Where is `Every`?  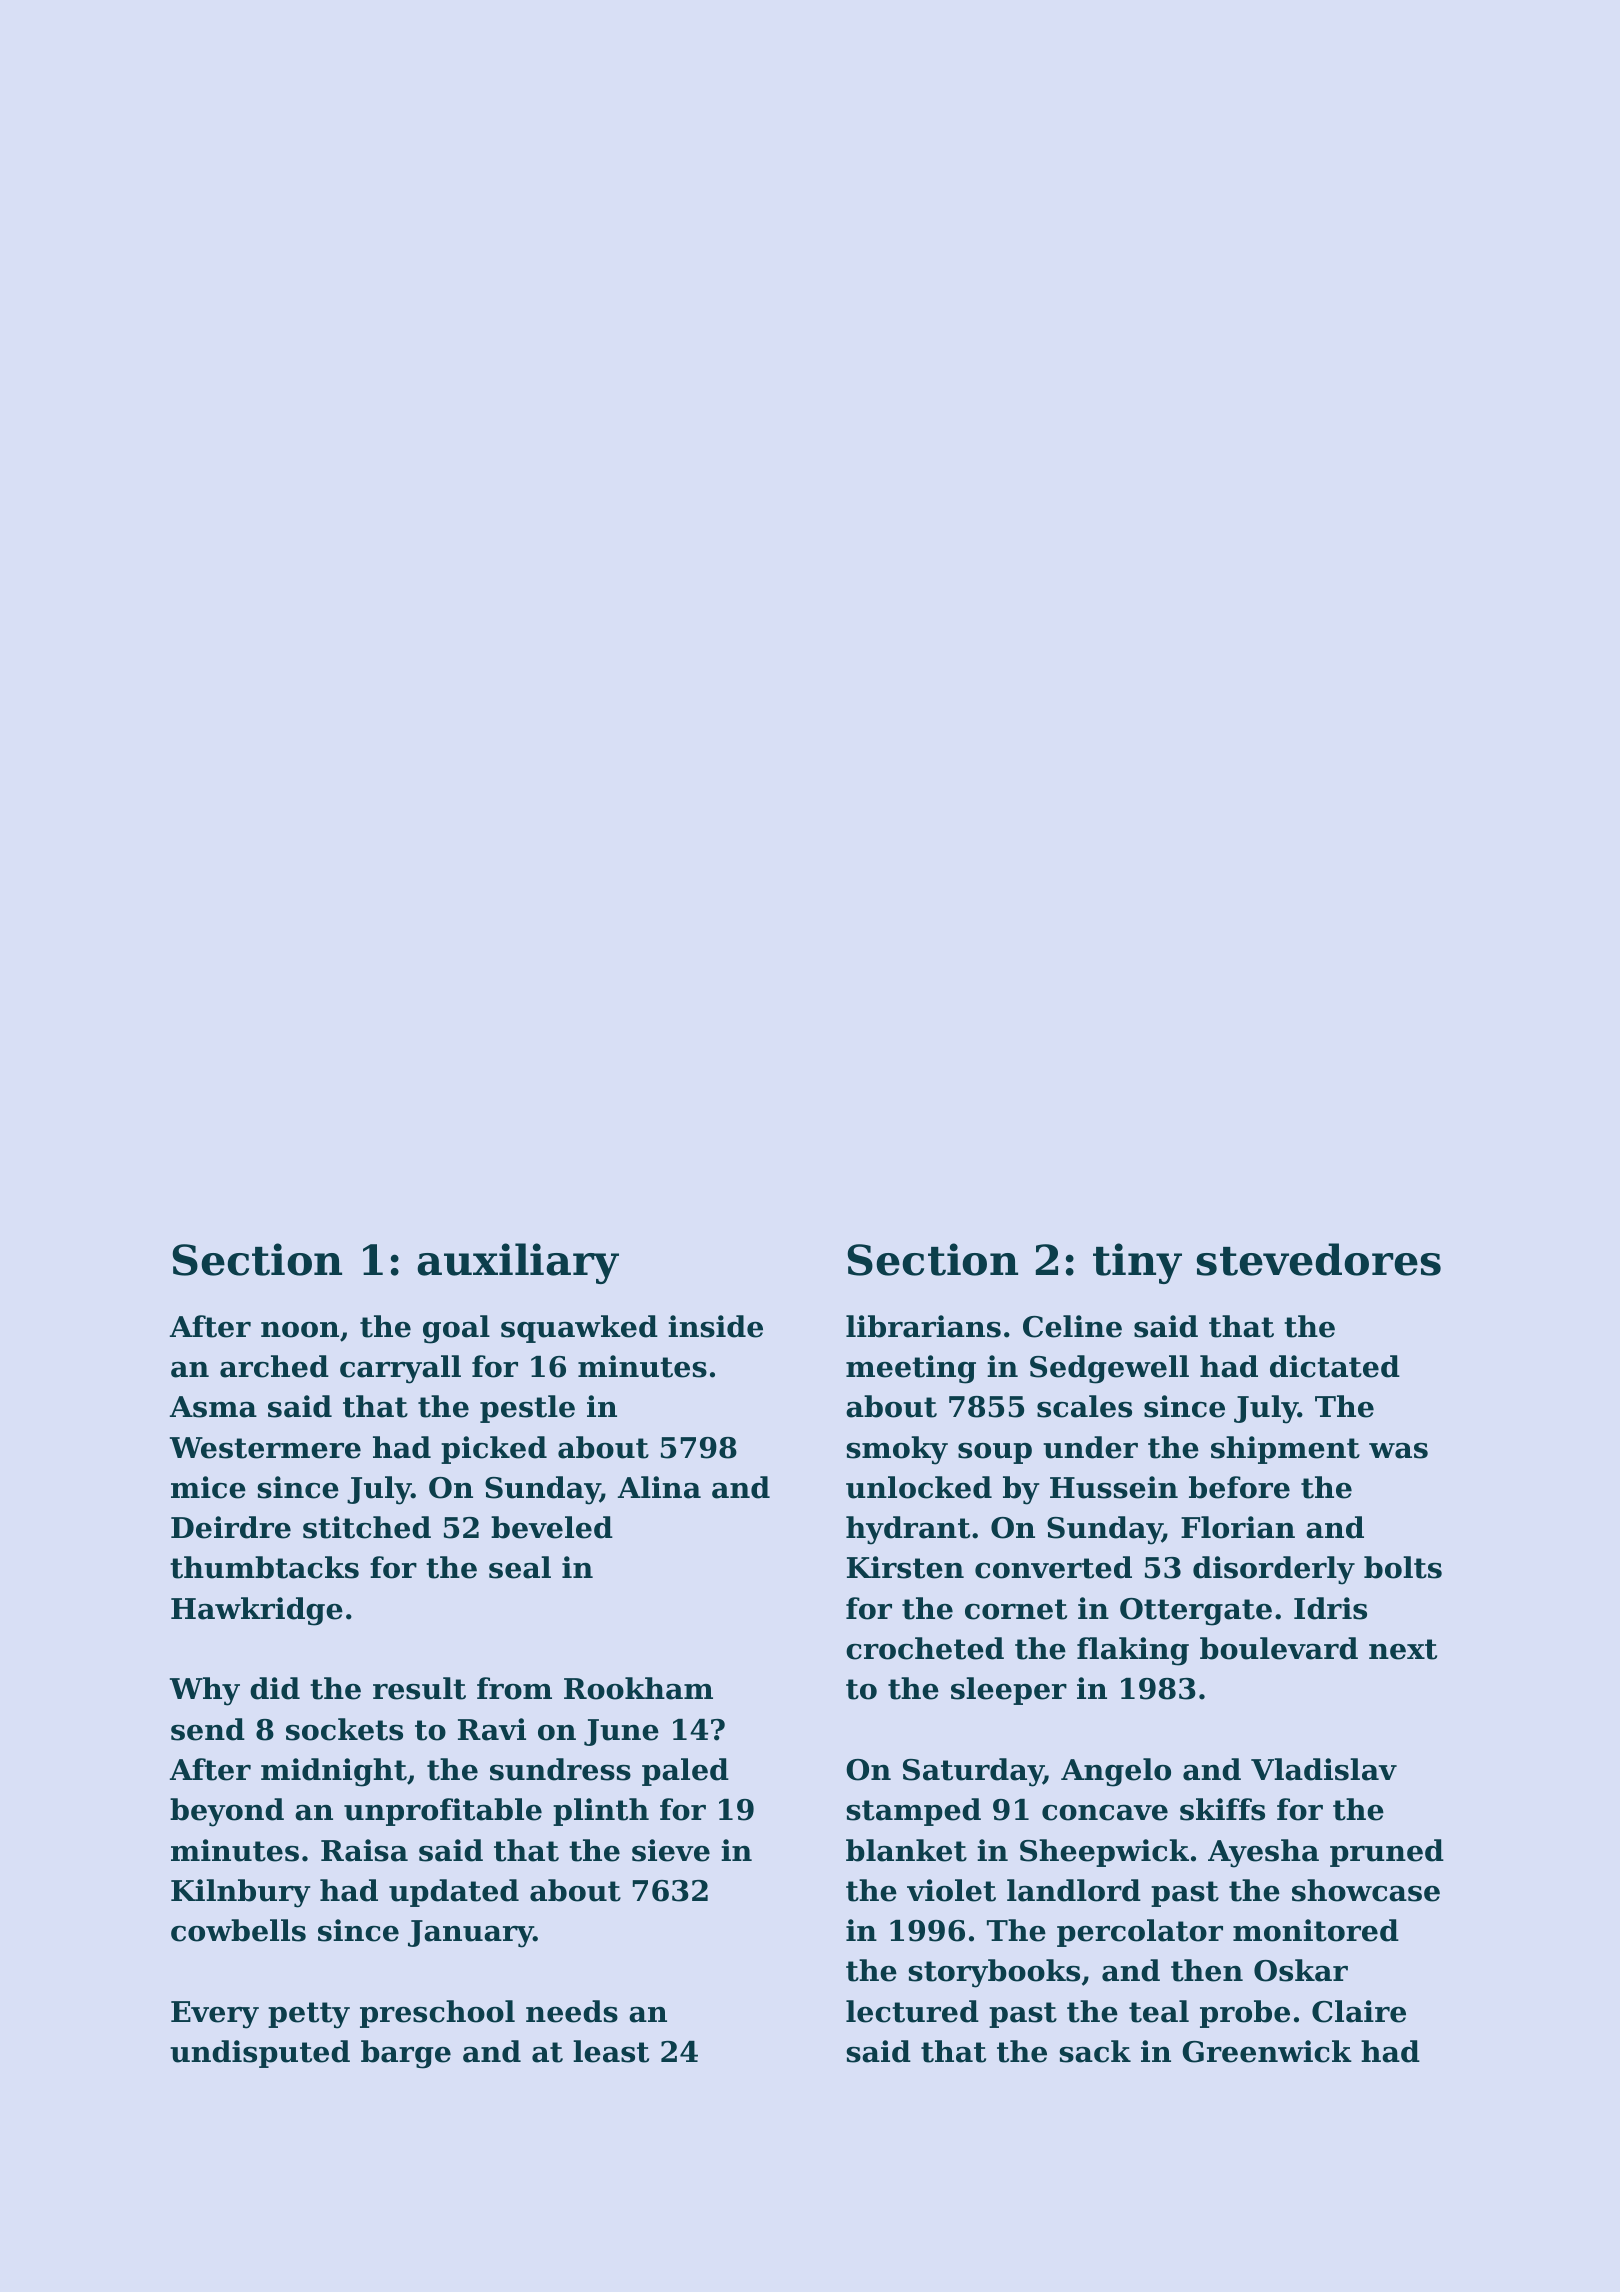
Every is located at coordinates (215, 2015).
